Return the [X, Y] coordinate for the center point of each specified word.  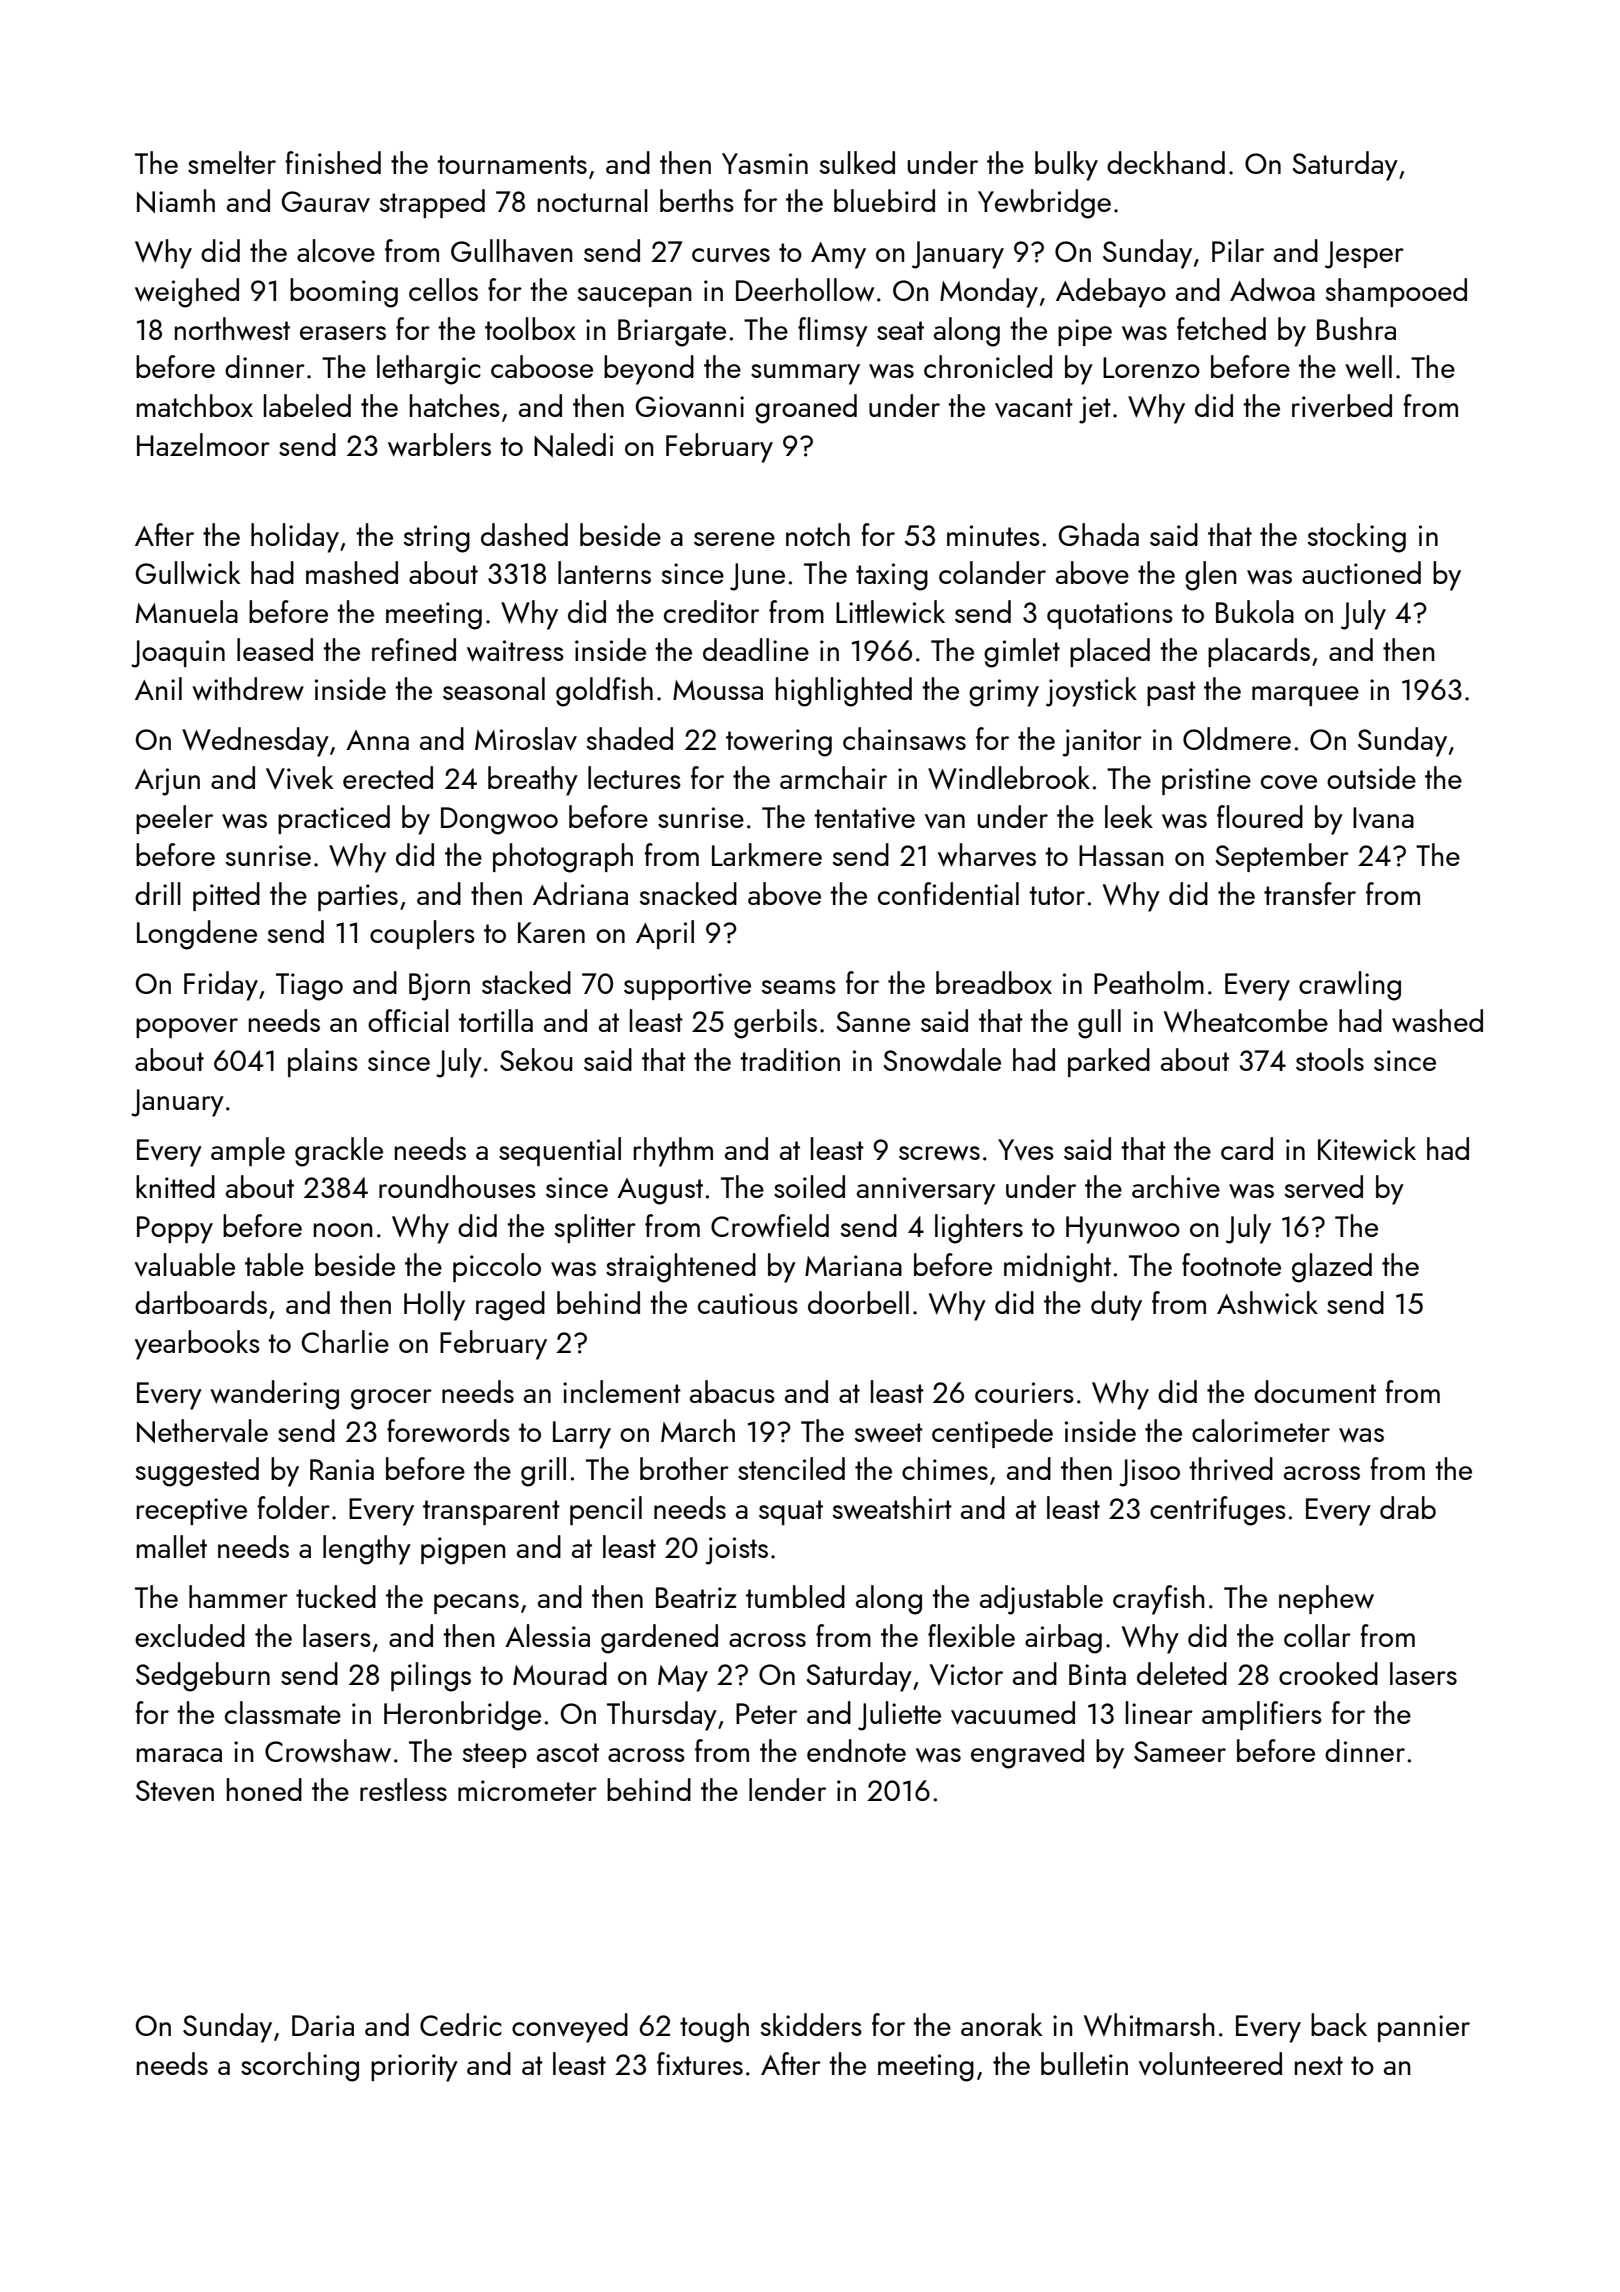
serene [734, 539]
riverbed [1342, 406]
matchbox [195, 405]
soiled [809, 1186]
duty [1116, 1306]
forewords [448, 1430]
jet [1095, 410]
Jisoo [1149, 1473]
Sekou [536, 1059]
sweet [888, 1433]
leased [275, 649]
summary [805, 374]
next [1319, 2065]
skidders [811, 2024]
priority [414, 2068]
